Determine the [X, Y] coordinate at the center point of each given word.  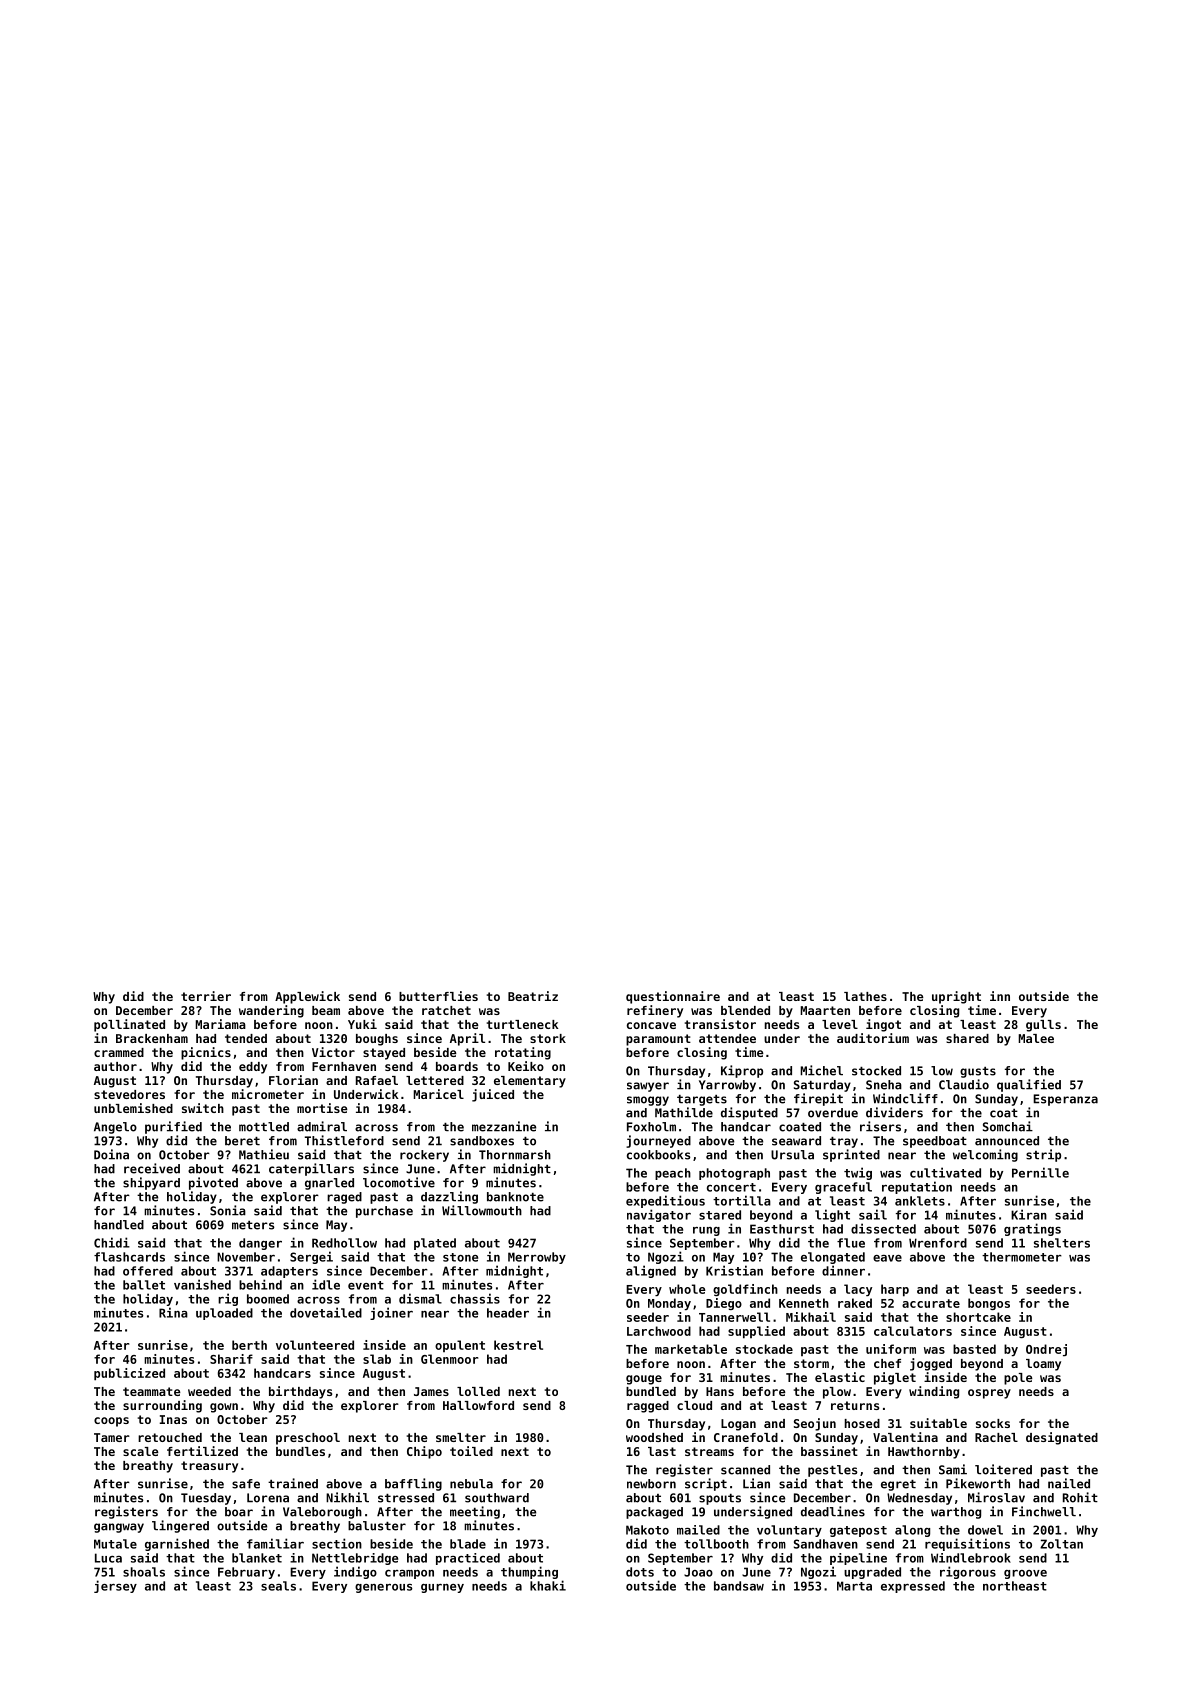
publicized [129, 1374]
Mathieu [264, 1154]
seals [278, 1586]
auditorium [873, 1038]
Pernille [1040, 1172]
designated [1062, 1438]
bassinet [829, 1451]
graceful [843, 1188]
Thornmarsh [515, 1155]
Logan [738, 1425]
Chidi [112, 1242]
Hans [720, 1391]
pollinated [129, 1025]
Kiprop [742, 1071]
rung [706, 1231]
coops [111, 1422]
